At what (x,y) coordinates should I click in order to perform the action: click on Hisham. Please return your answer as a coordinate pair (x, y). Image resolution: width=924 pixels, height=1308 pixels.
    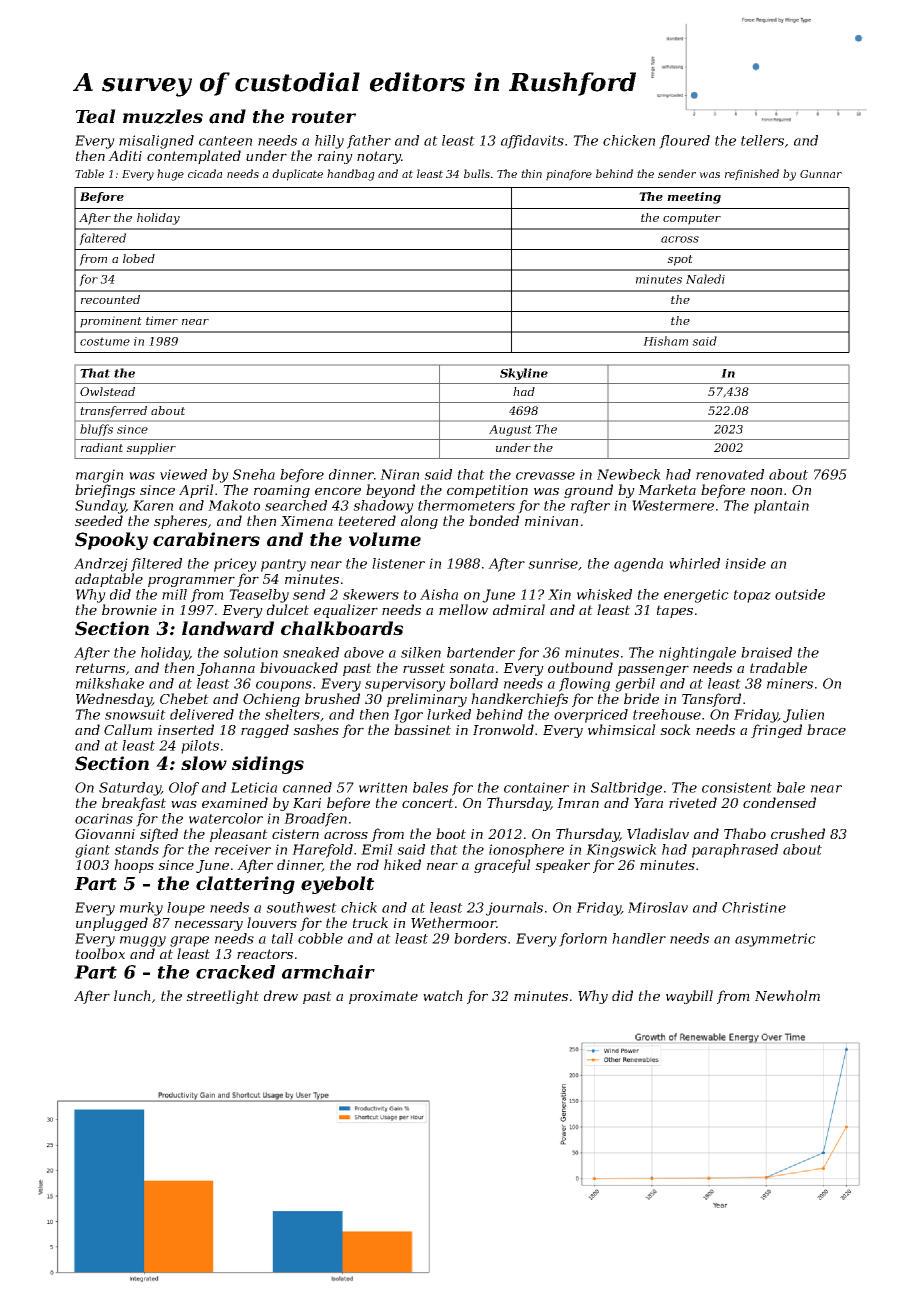
    Looking at the image, I should click on (665, 341).
